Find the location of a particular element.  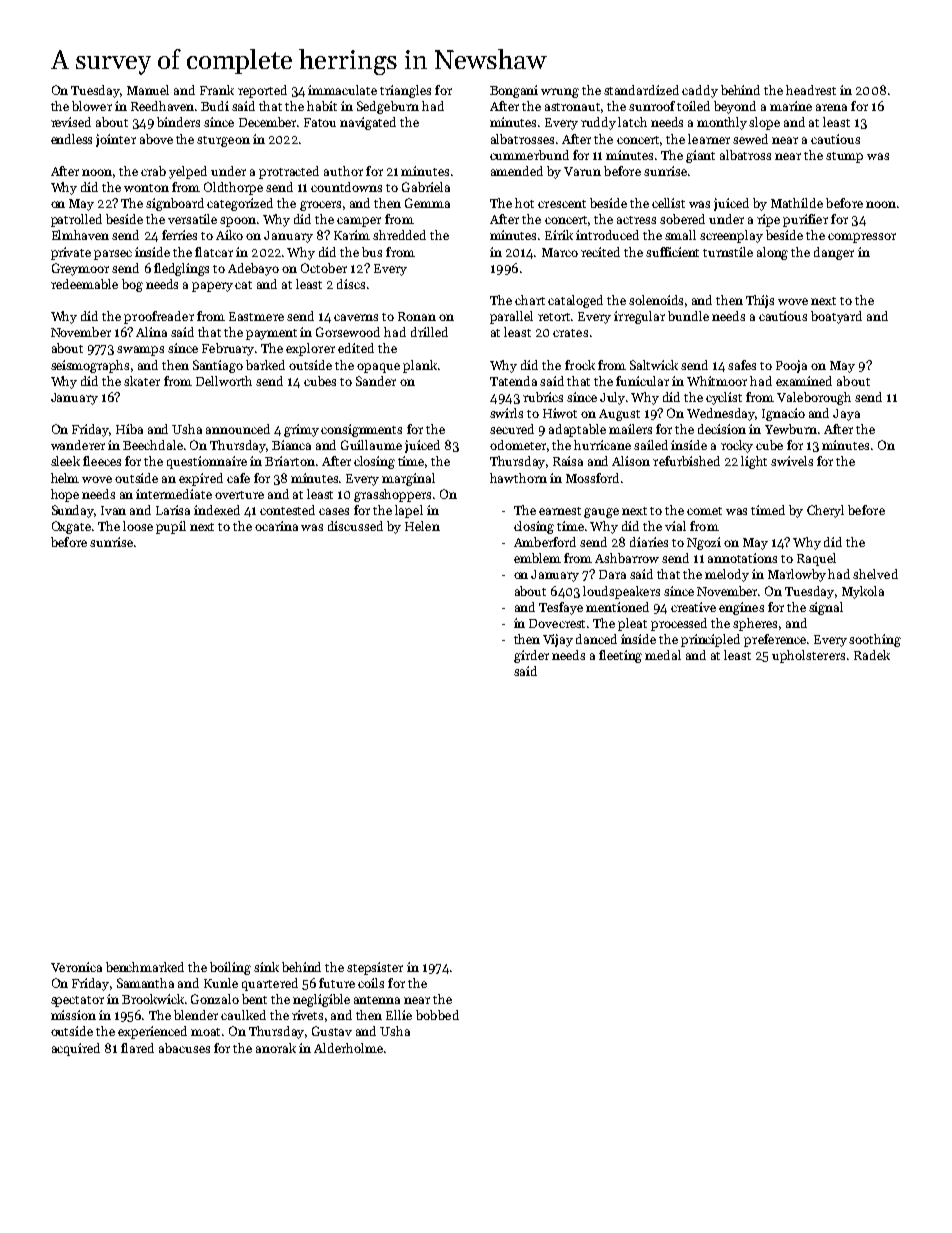

Helen is located at coordinates (422, 526).
